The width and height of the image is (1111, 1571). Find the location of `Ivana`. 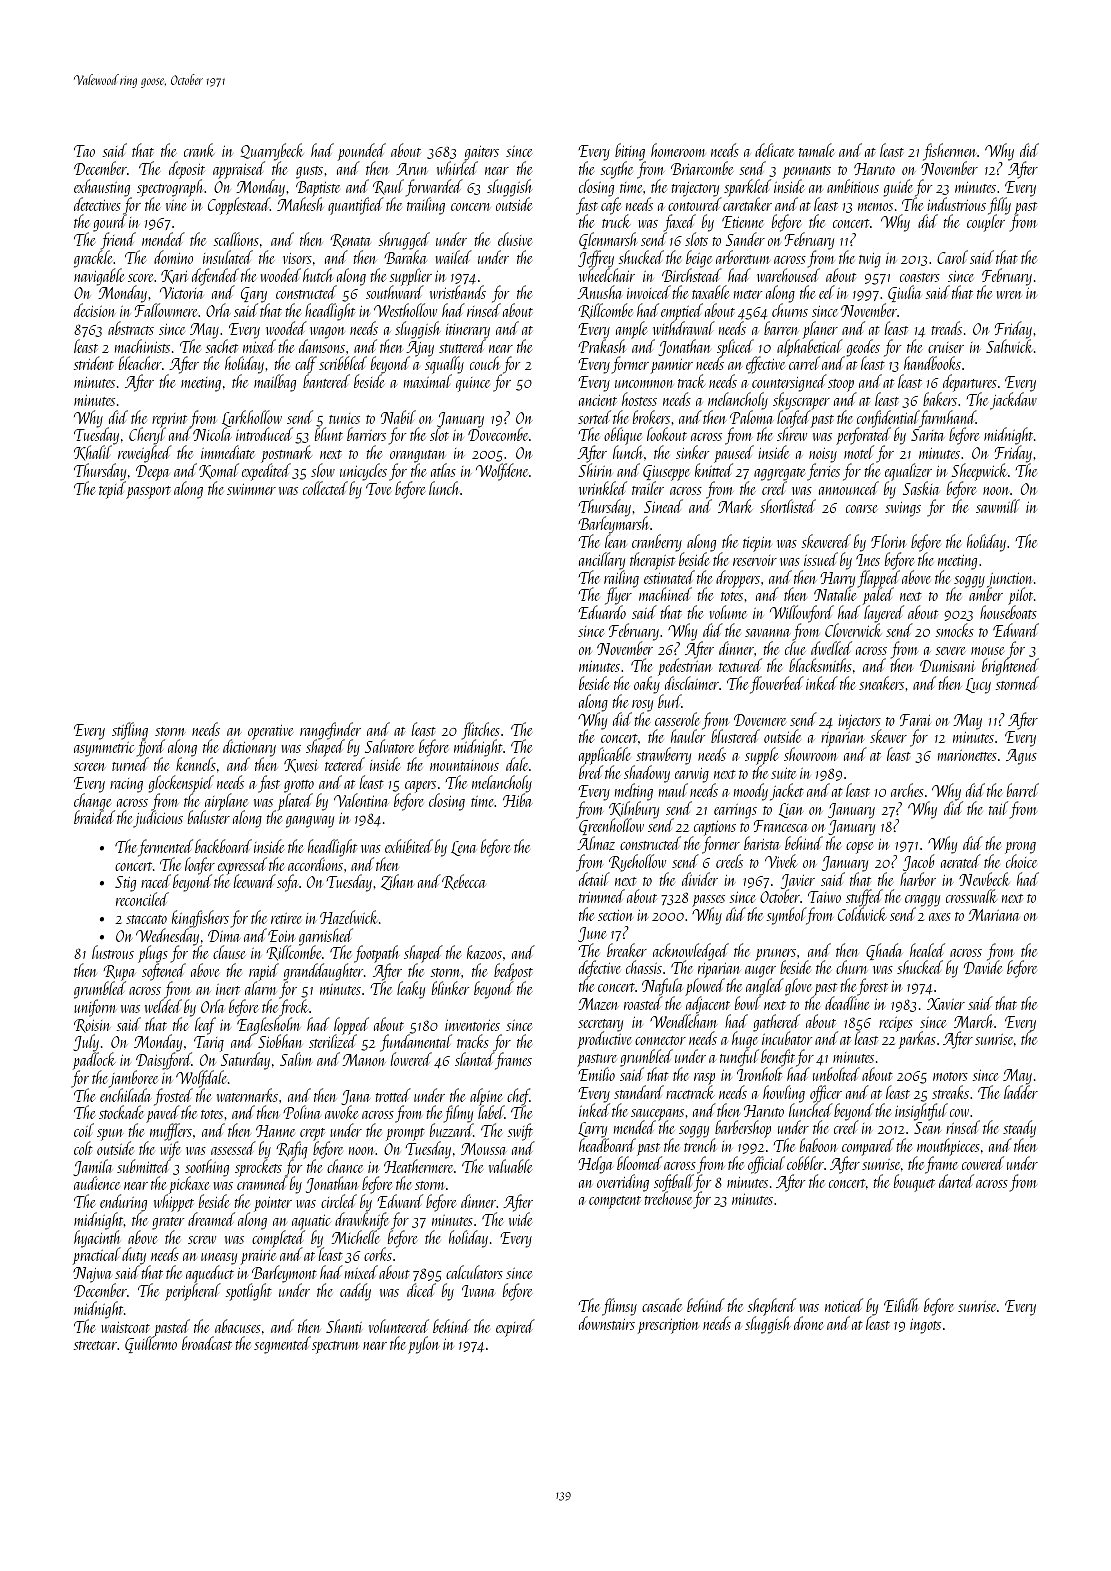

Ivana is located at coordinates (478, 1291).
